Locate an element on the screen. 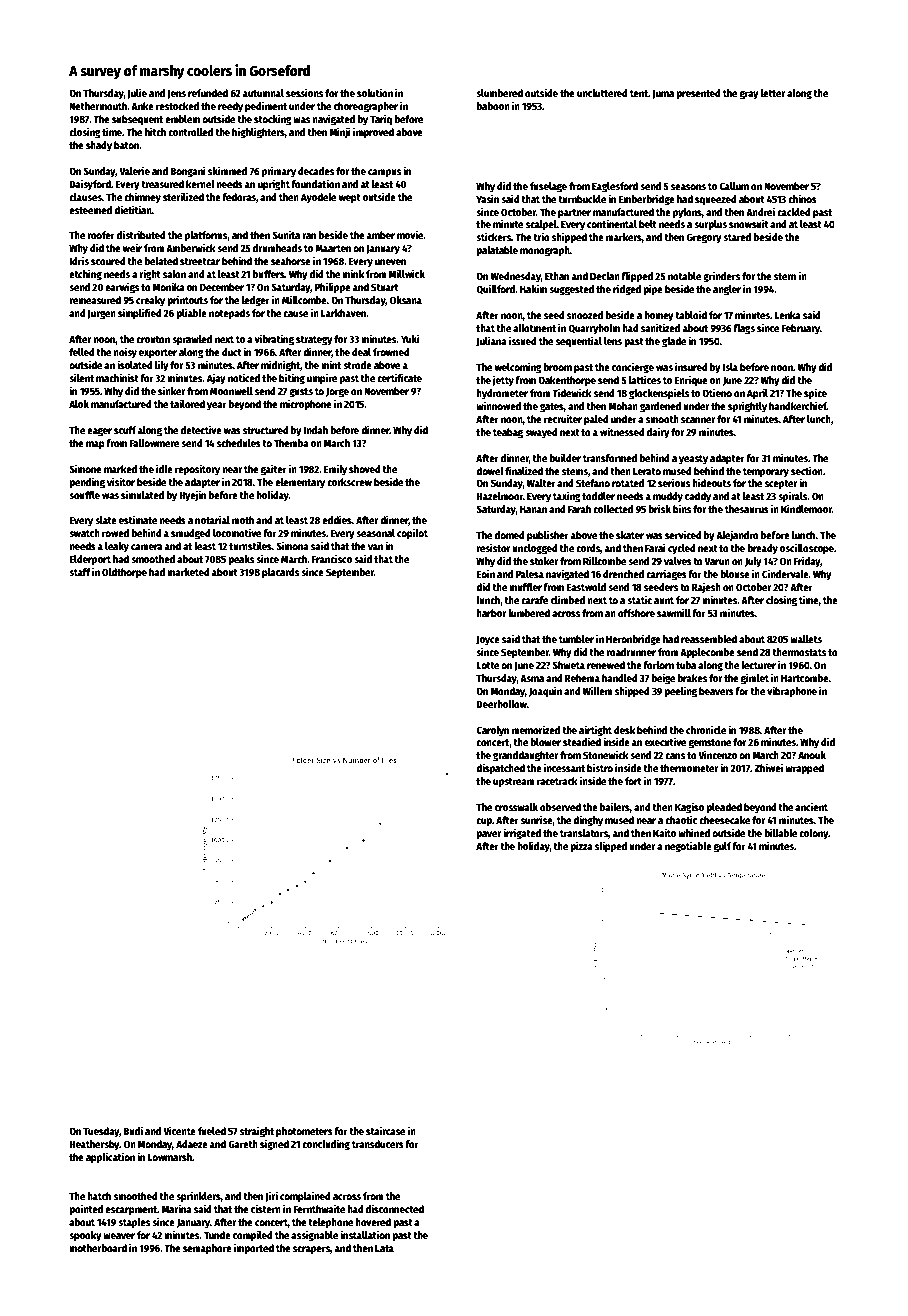  letter is located at coordinates (773, 93).
